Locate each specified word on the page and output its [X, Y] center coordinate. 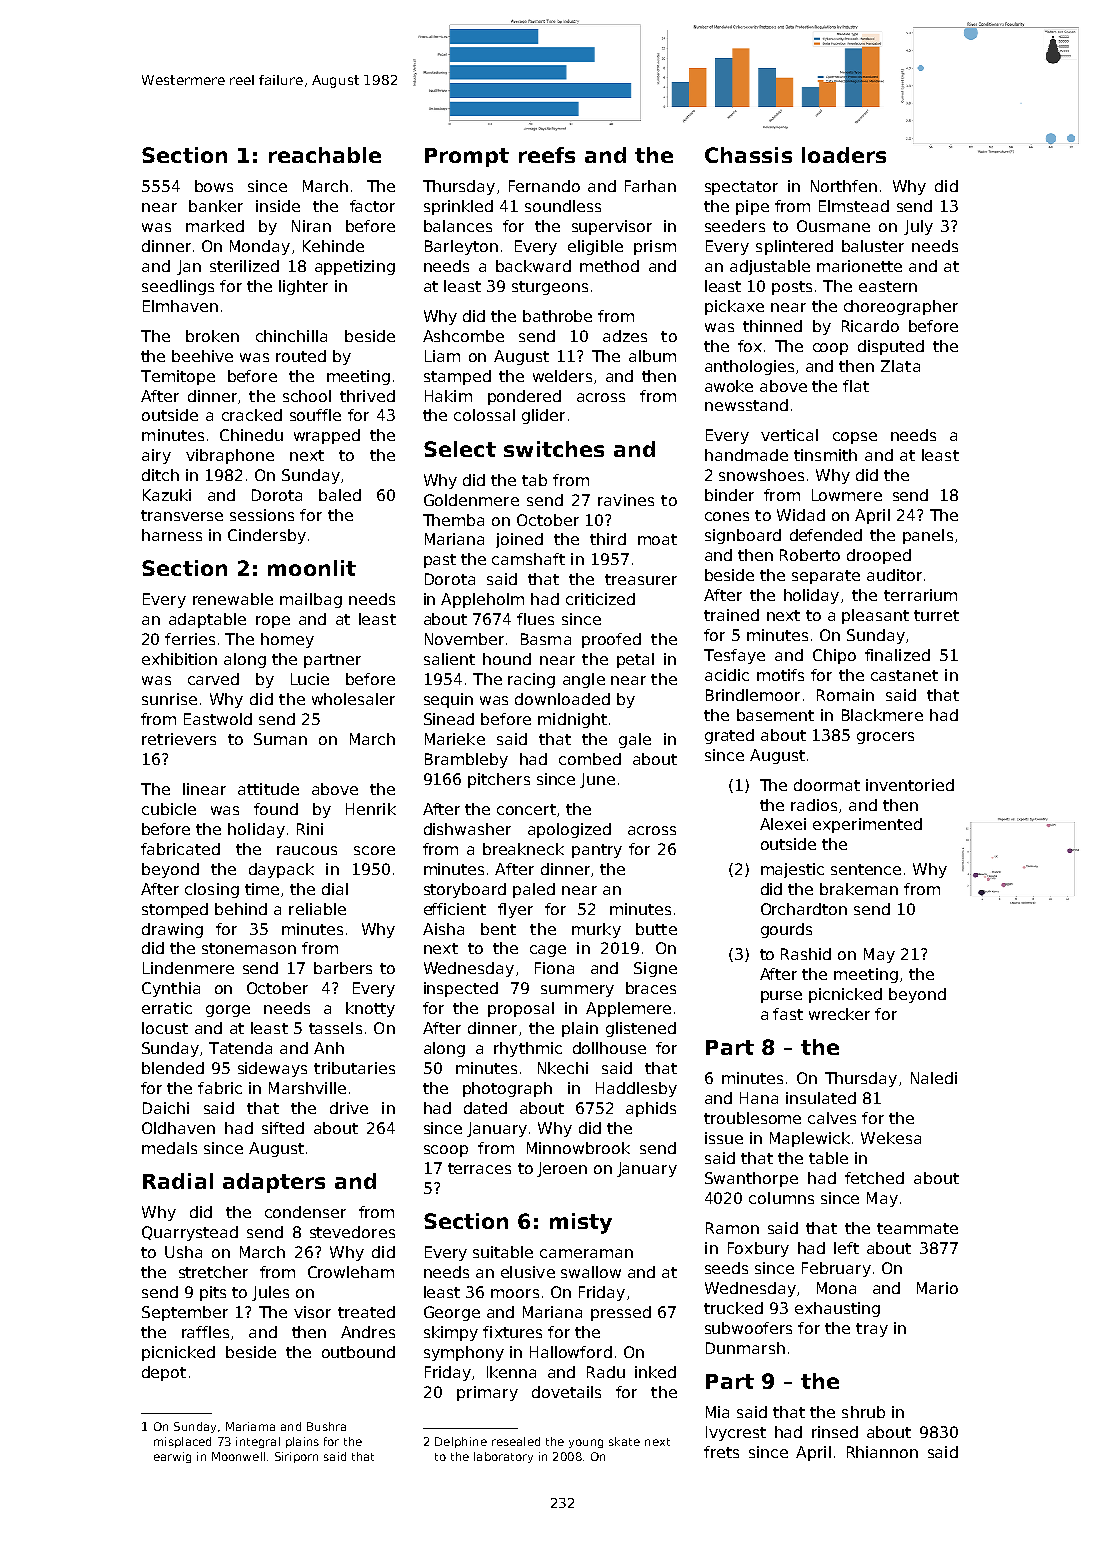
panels [928, 536]
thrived [367, 396]
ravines [626, 500]
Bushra [326, 1426]
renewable [233, 599]
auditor [894, 575]
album [652, 356]
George [452, 1313]
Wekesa [891, 1138]
